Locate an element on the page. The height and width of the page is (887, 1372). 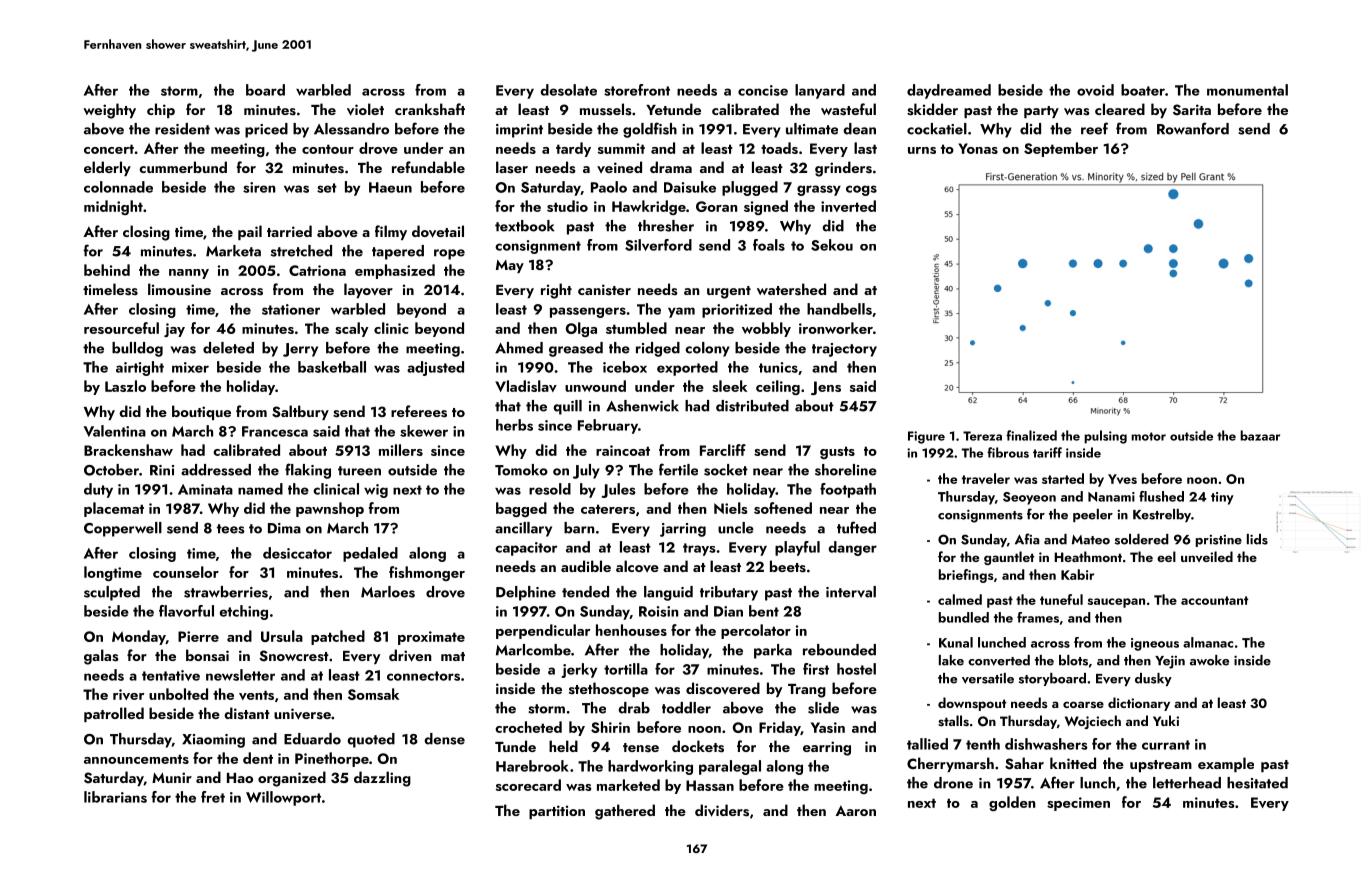
concise is located at coordinates (763, 90).
